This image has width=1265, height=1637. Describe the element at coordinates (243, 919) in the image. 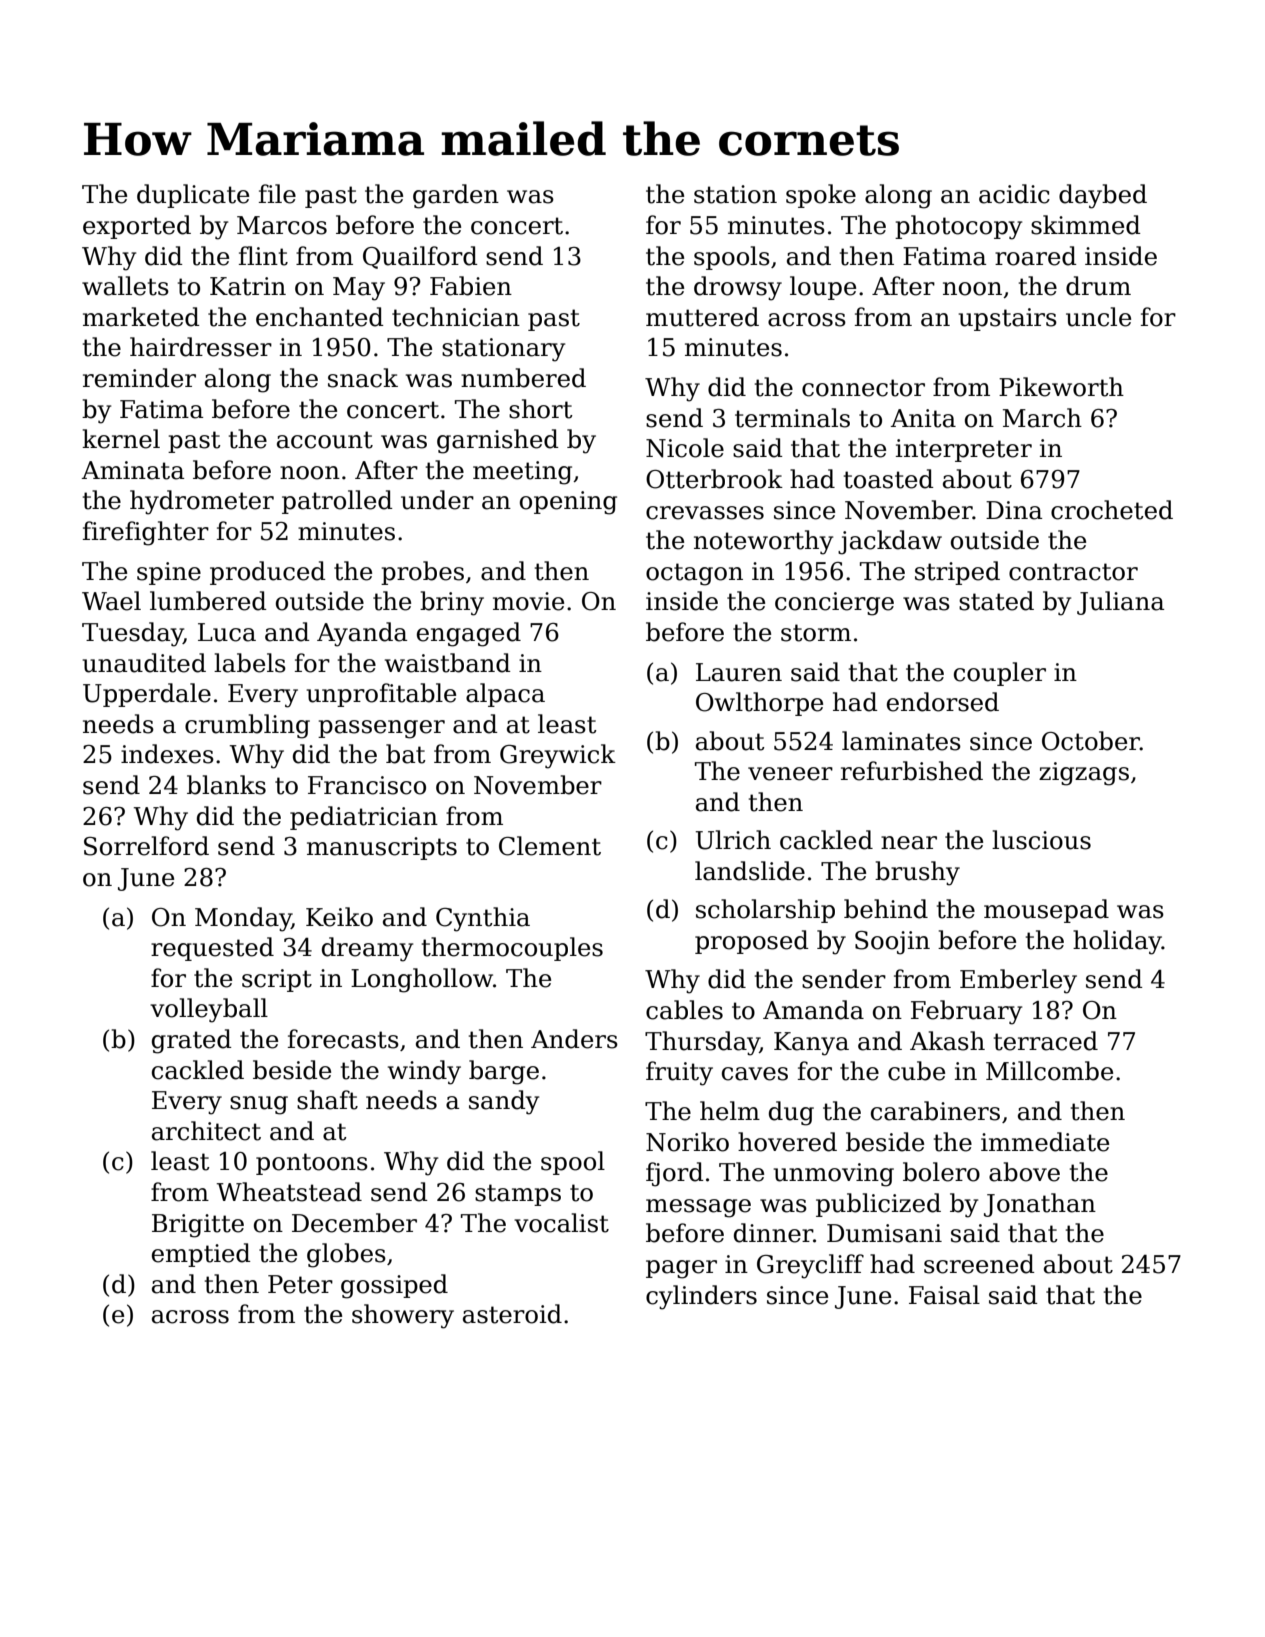

I see `Monday` at that location.
